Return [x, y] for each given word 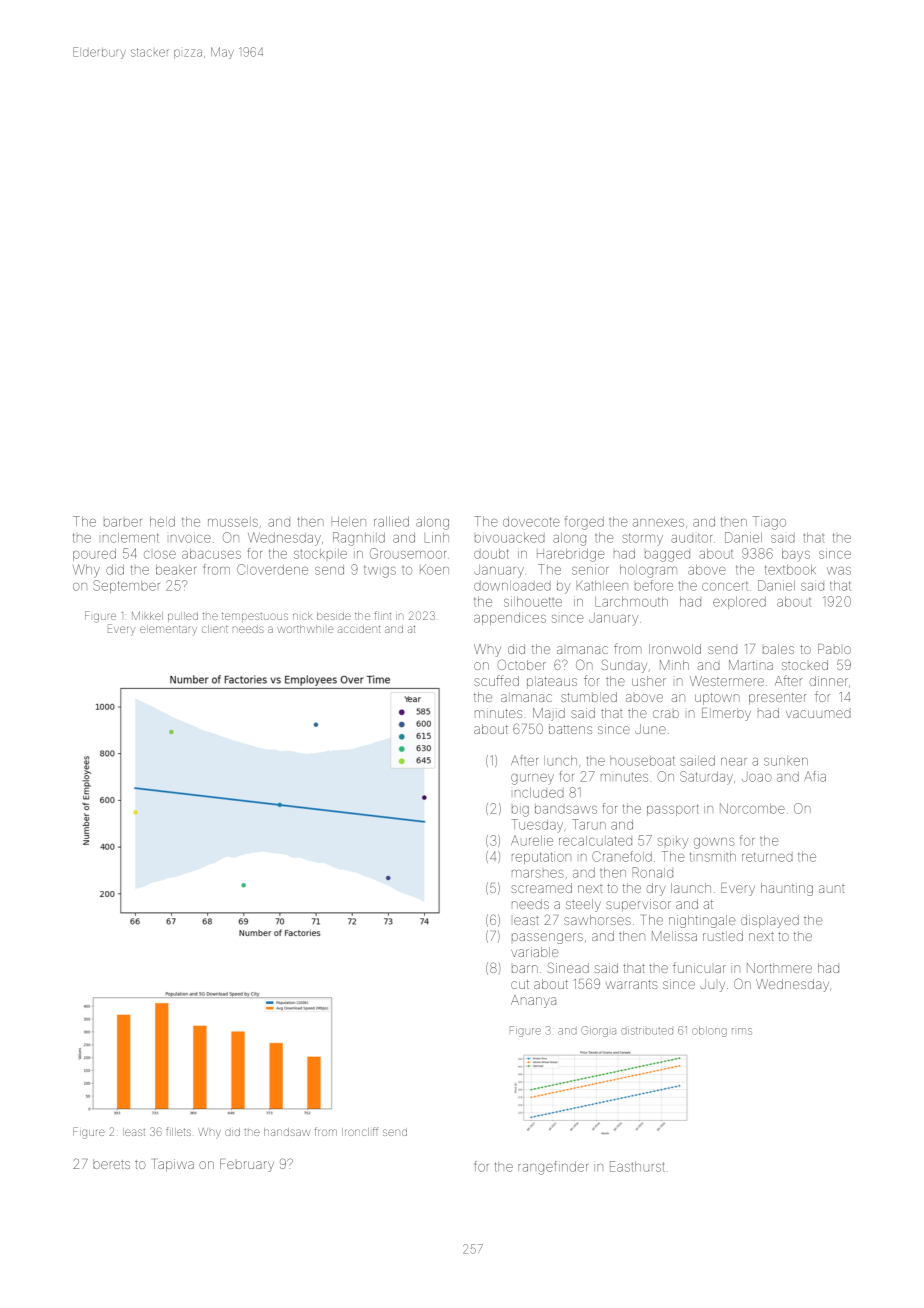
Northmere [779, 968]
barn [525, 969]
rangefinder [553, 1168]
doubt [491, 554]
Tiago [769, 523]
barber [123, 523]
